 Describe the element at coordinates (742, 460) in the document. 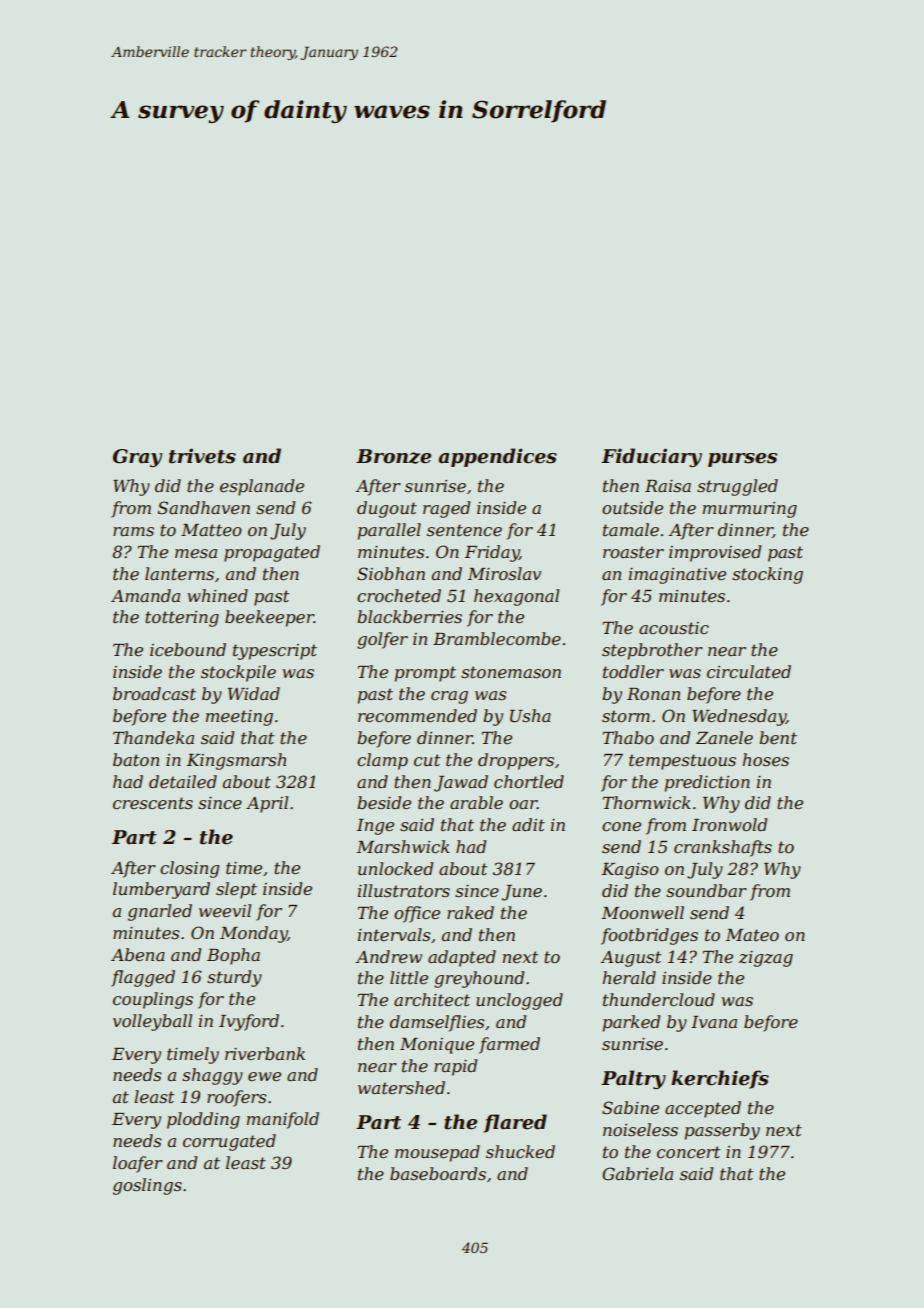

I see `purses` at that location.
